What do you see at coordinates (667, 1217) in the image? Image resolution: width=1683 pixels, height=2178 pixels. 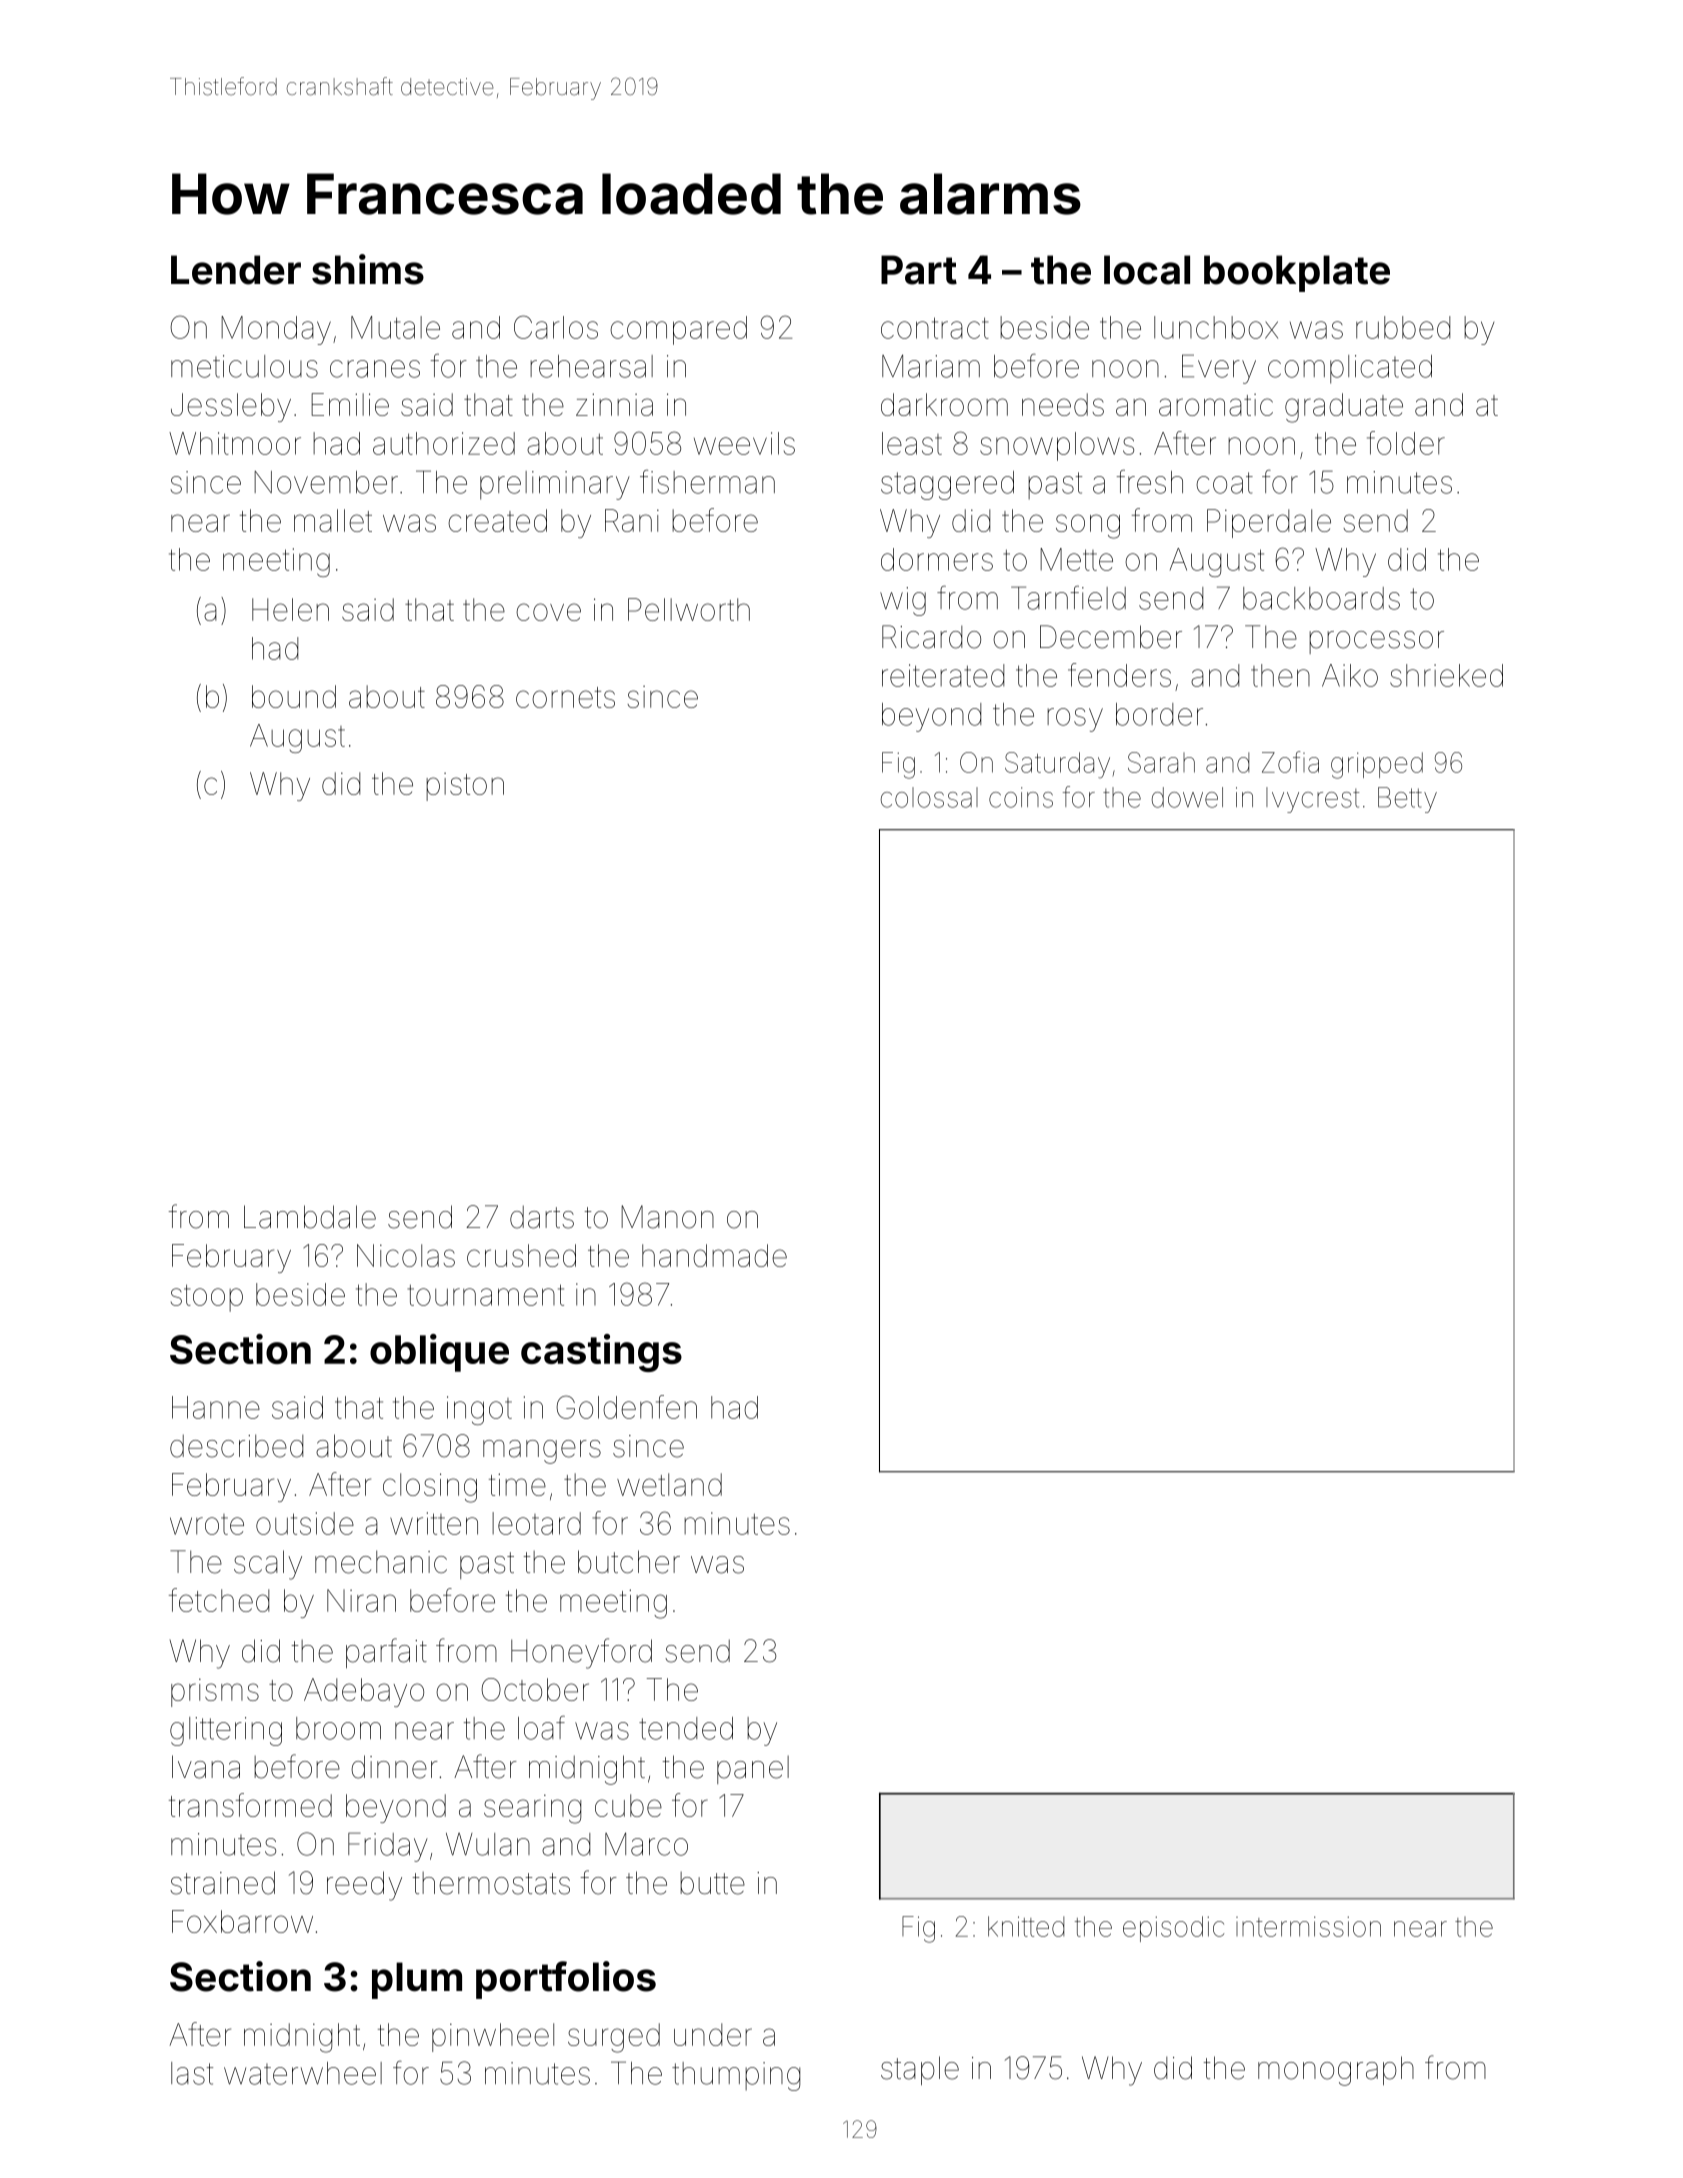 I see `Manon` at bounding box center [667, 1217].
